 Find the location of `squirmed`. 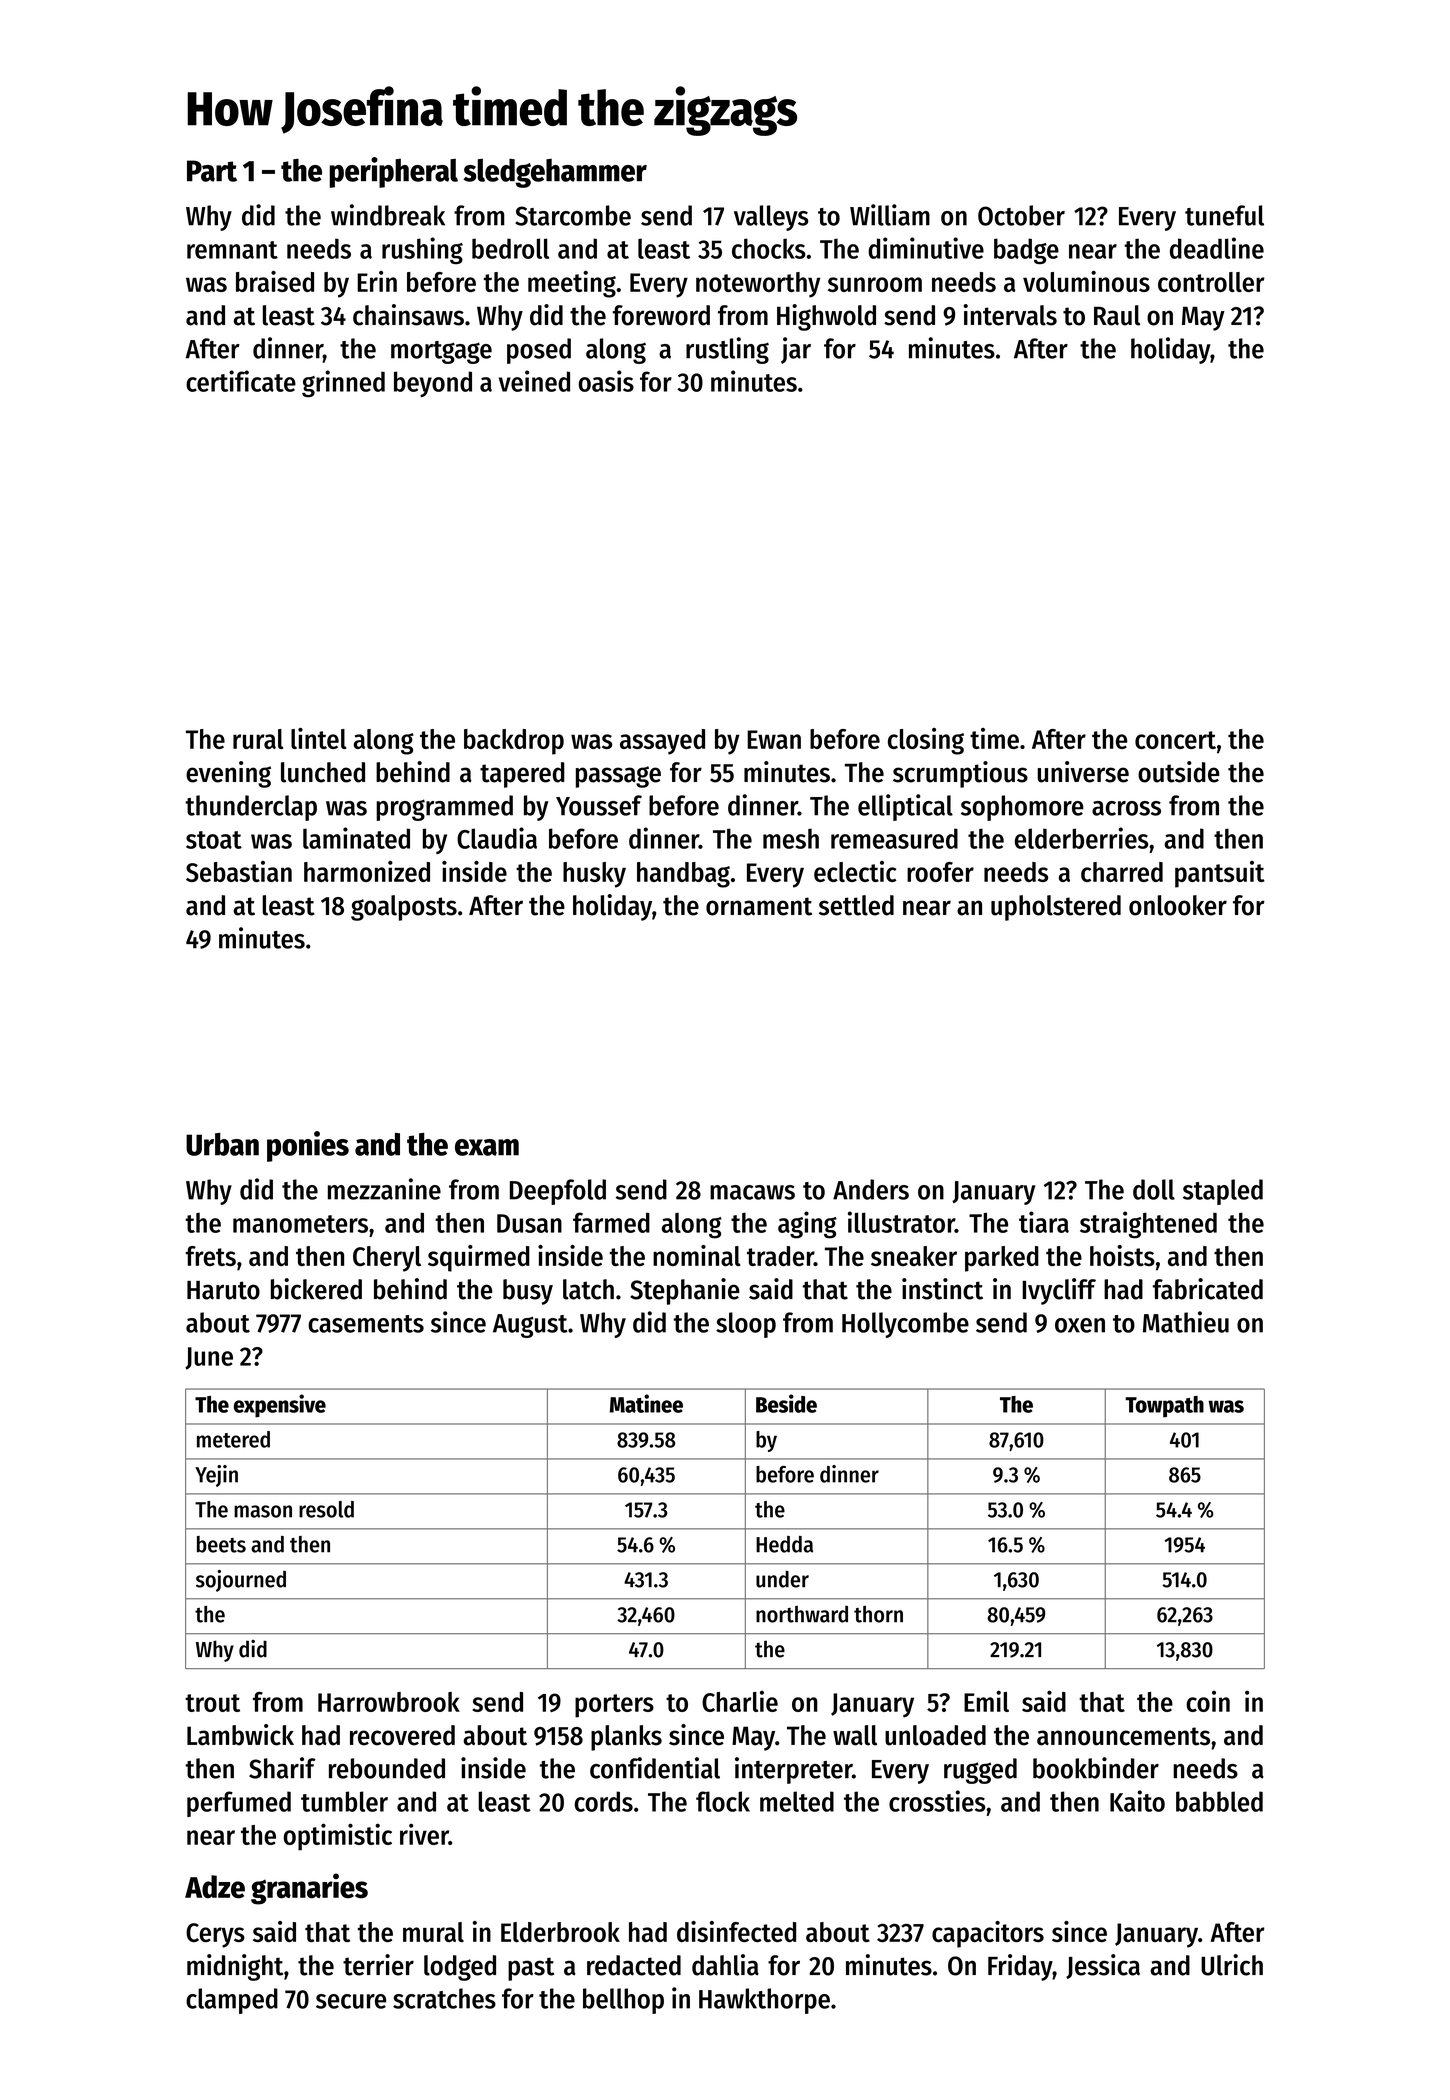

squirmed is located at coordinates (479, 1258).
